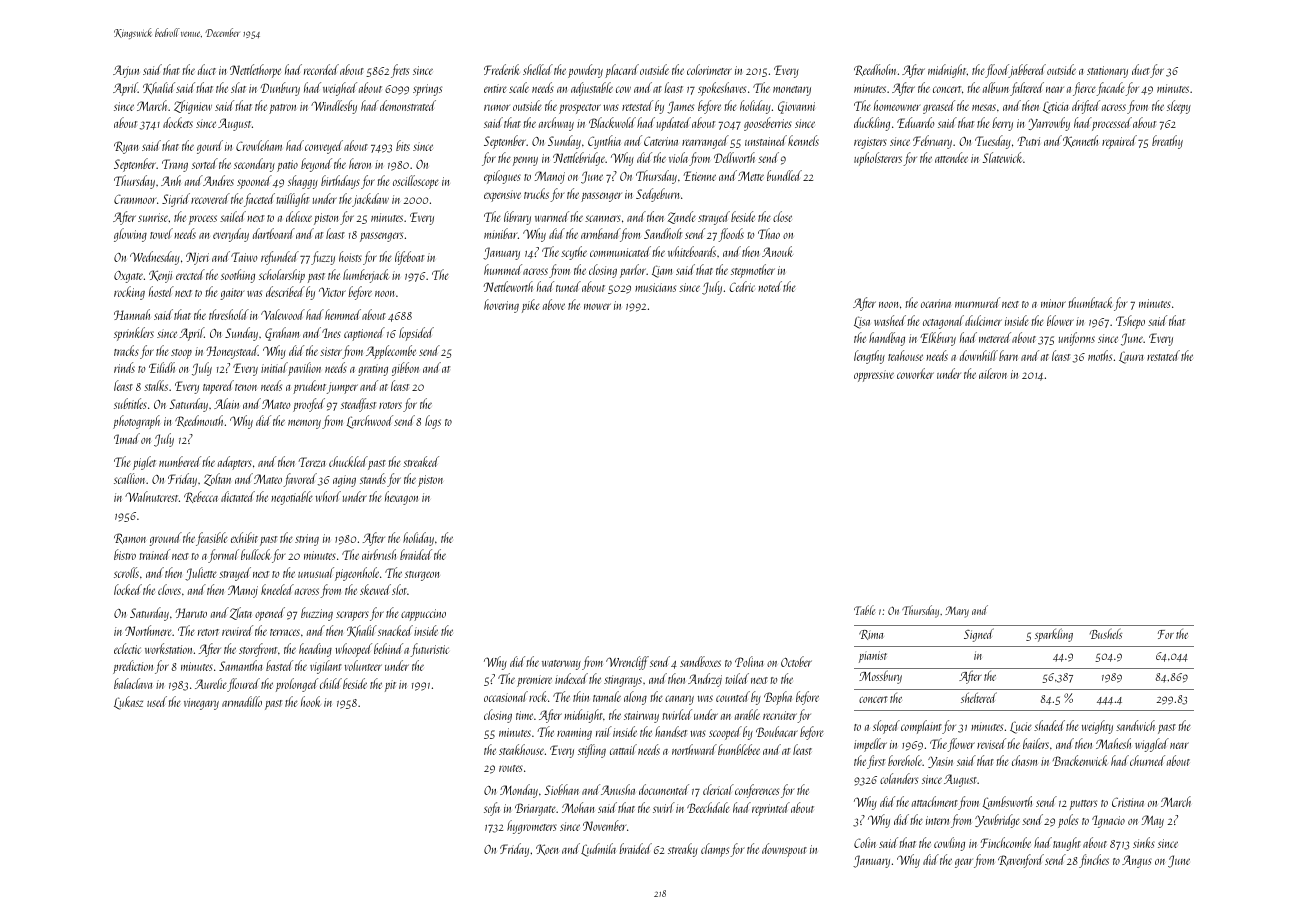 The height and width of the page is (924, 1308). I want to click on breathy, so click(1167, 142).
